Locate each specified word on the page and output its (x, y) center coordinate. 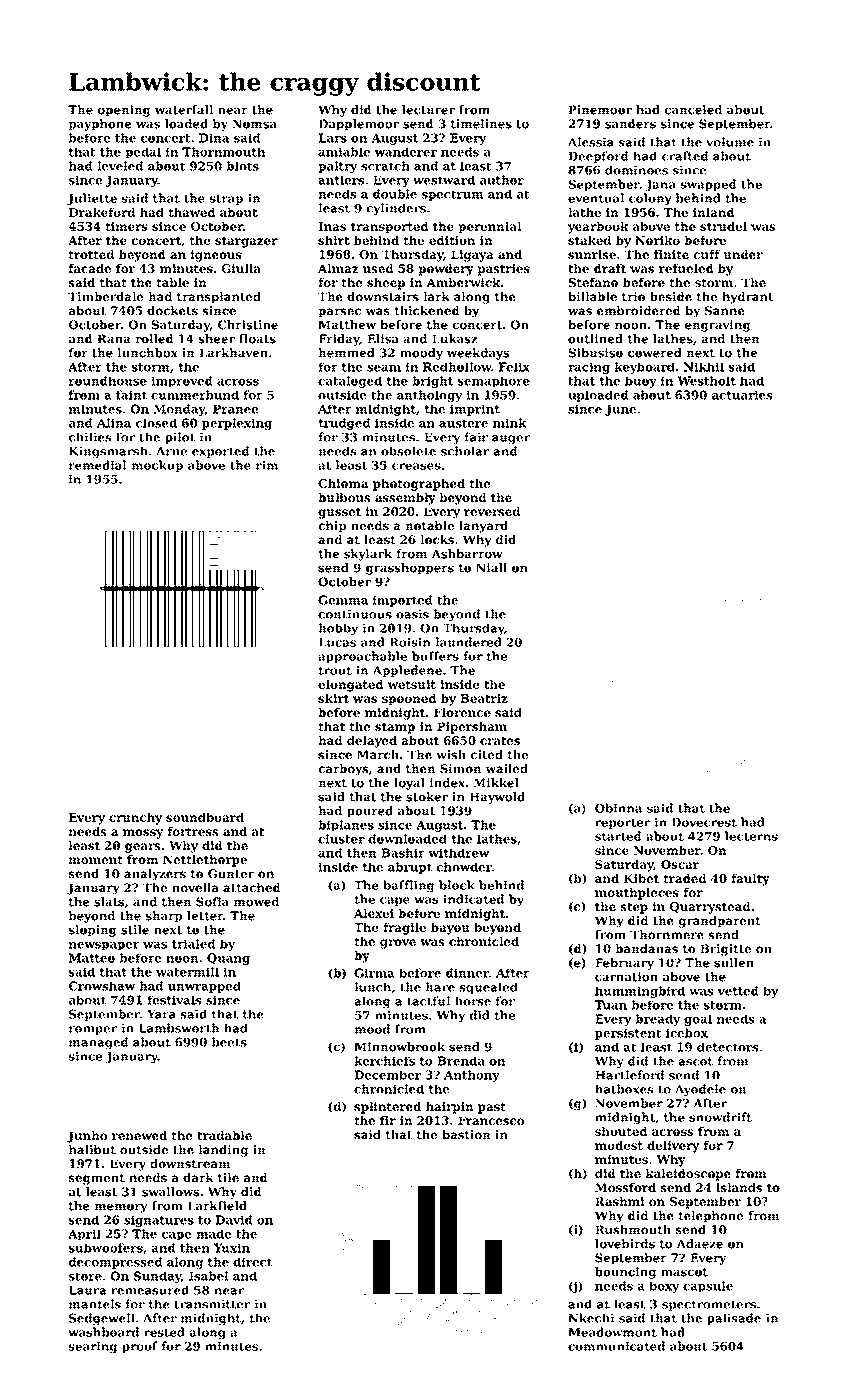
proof (140, 1347)
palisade (734, 1319)
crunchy (136, 819)
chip (332, 527)
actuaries (742, 395)
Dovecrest (704, 822)
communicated (616, 1346)
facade (89, 268)
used (378, 268)
